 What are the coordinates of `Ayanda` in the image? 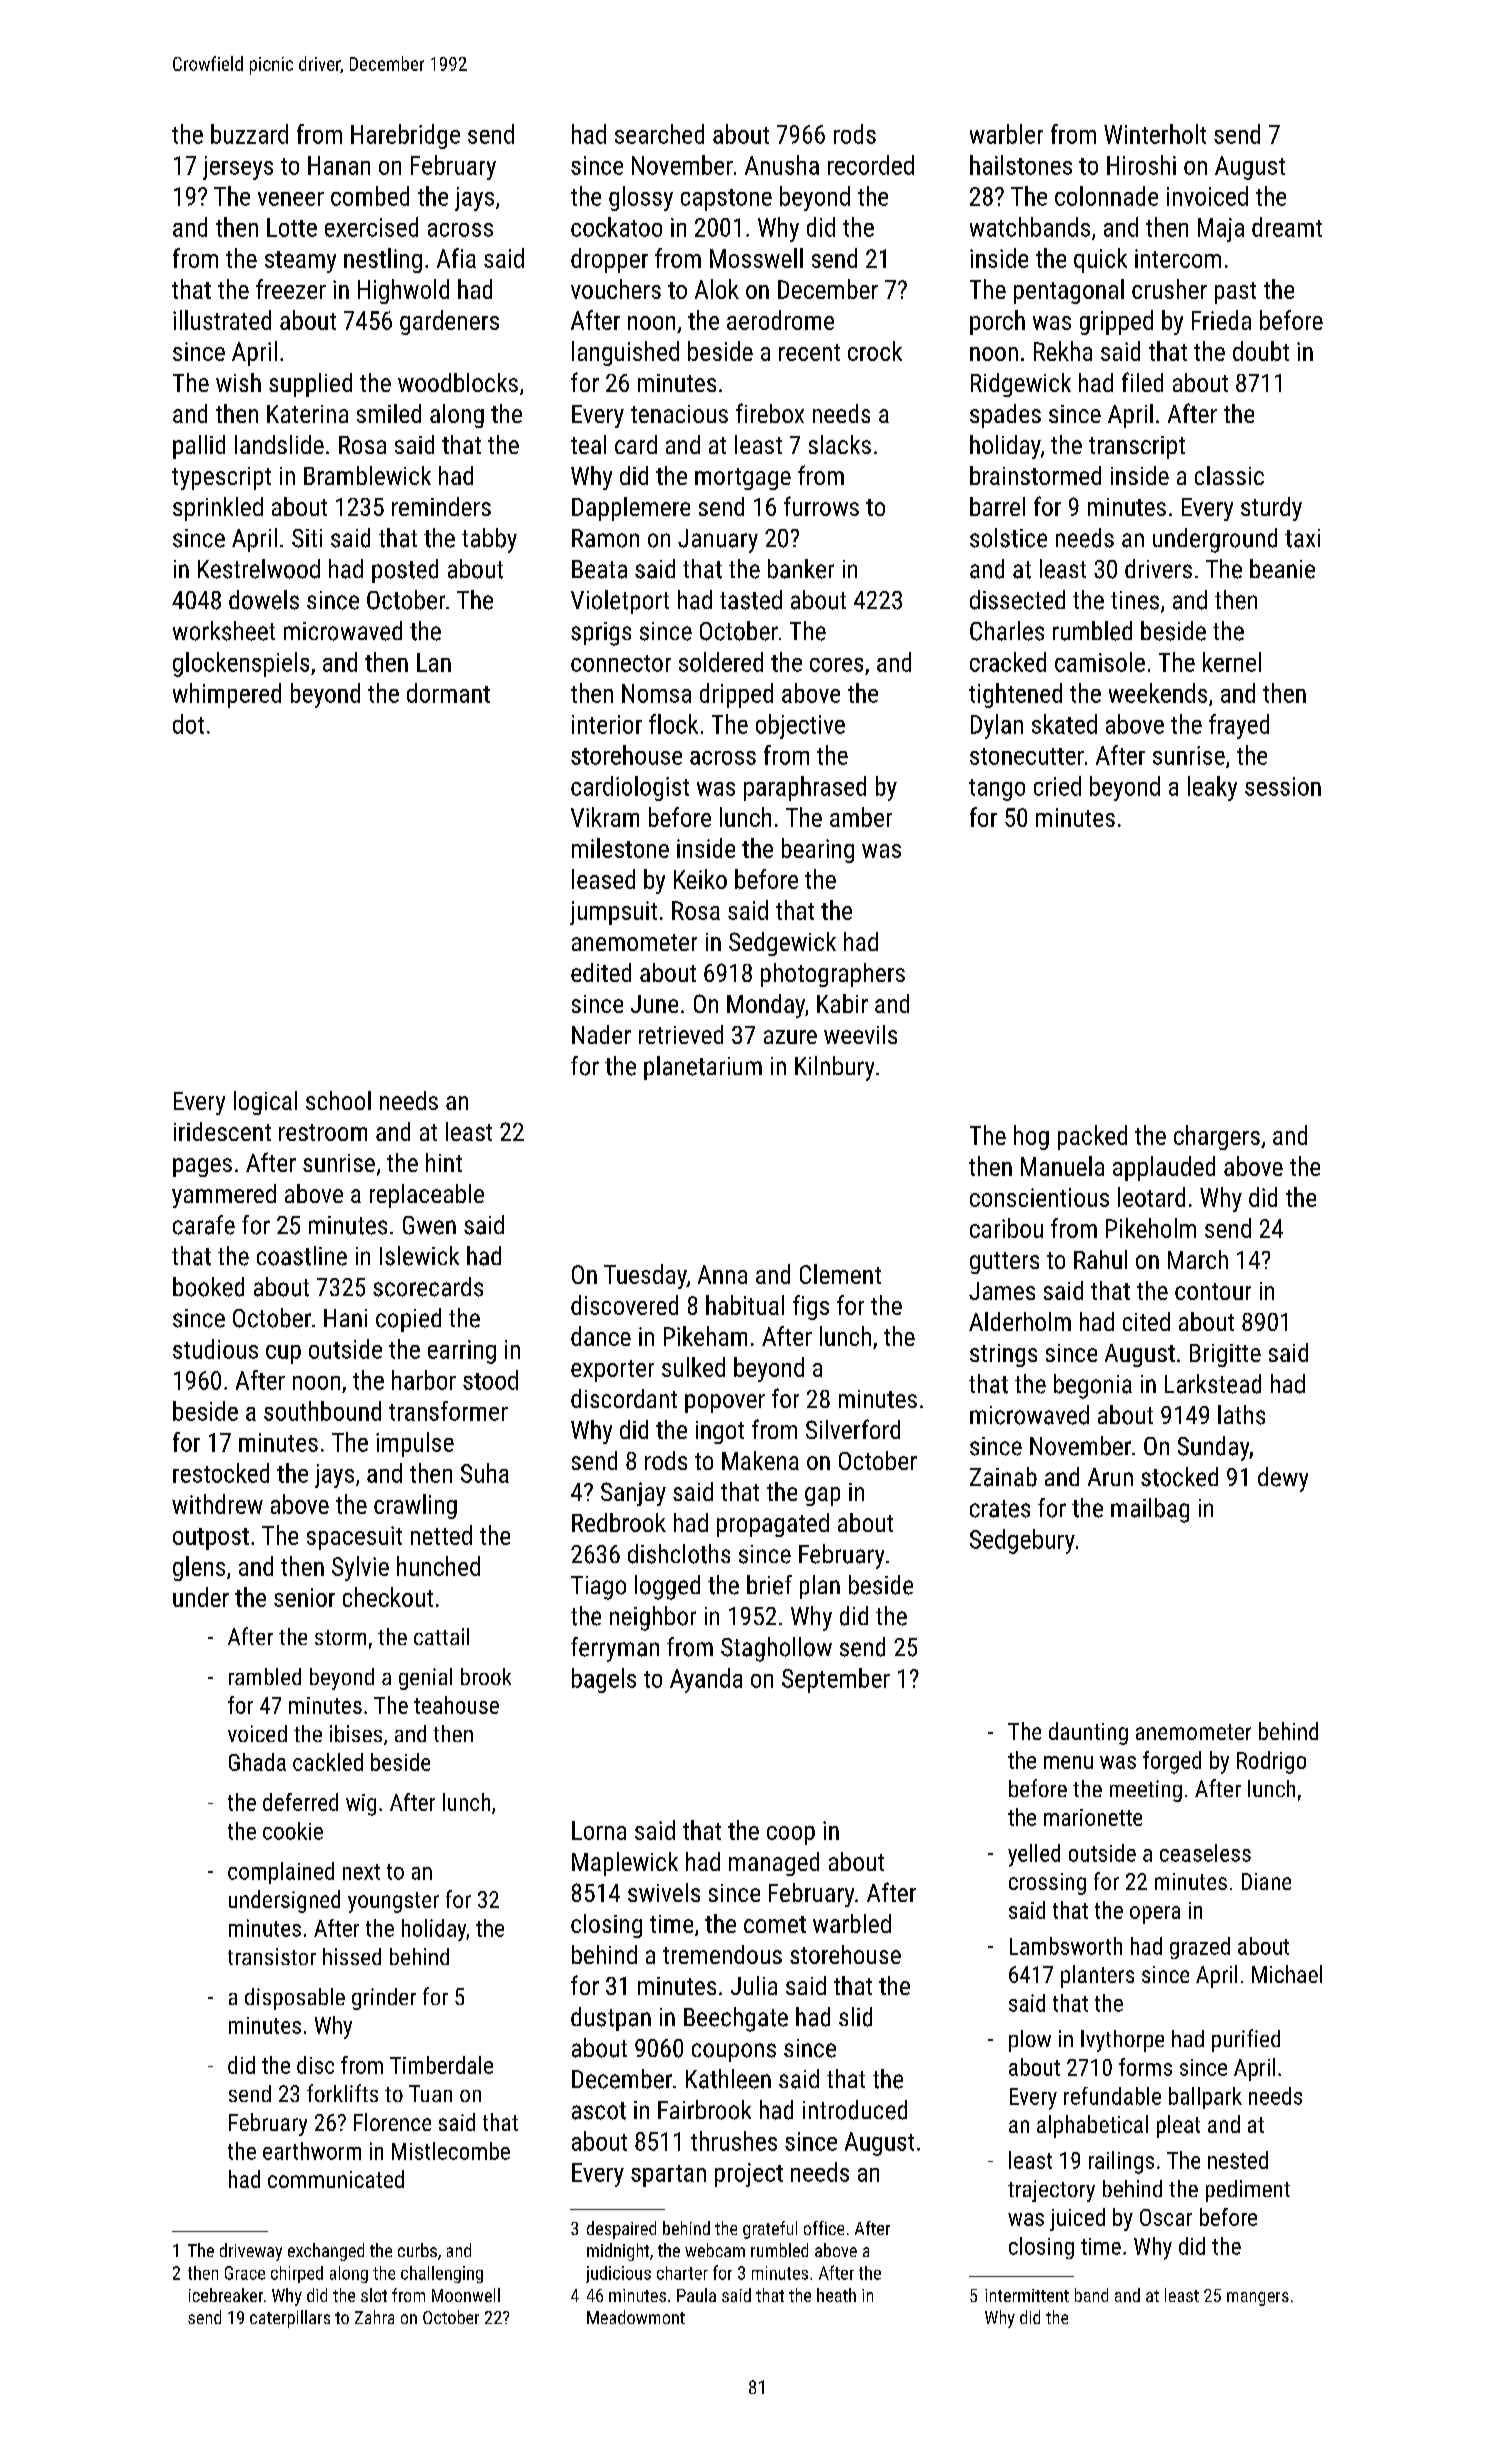 It's located at (706, 1680).
